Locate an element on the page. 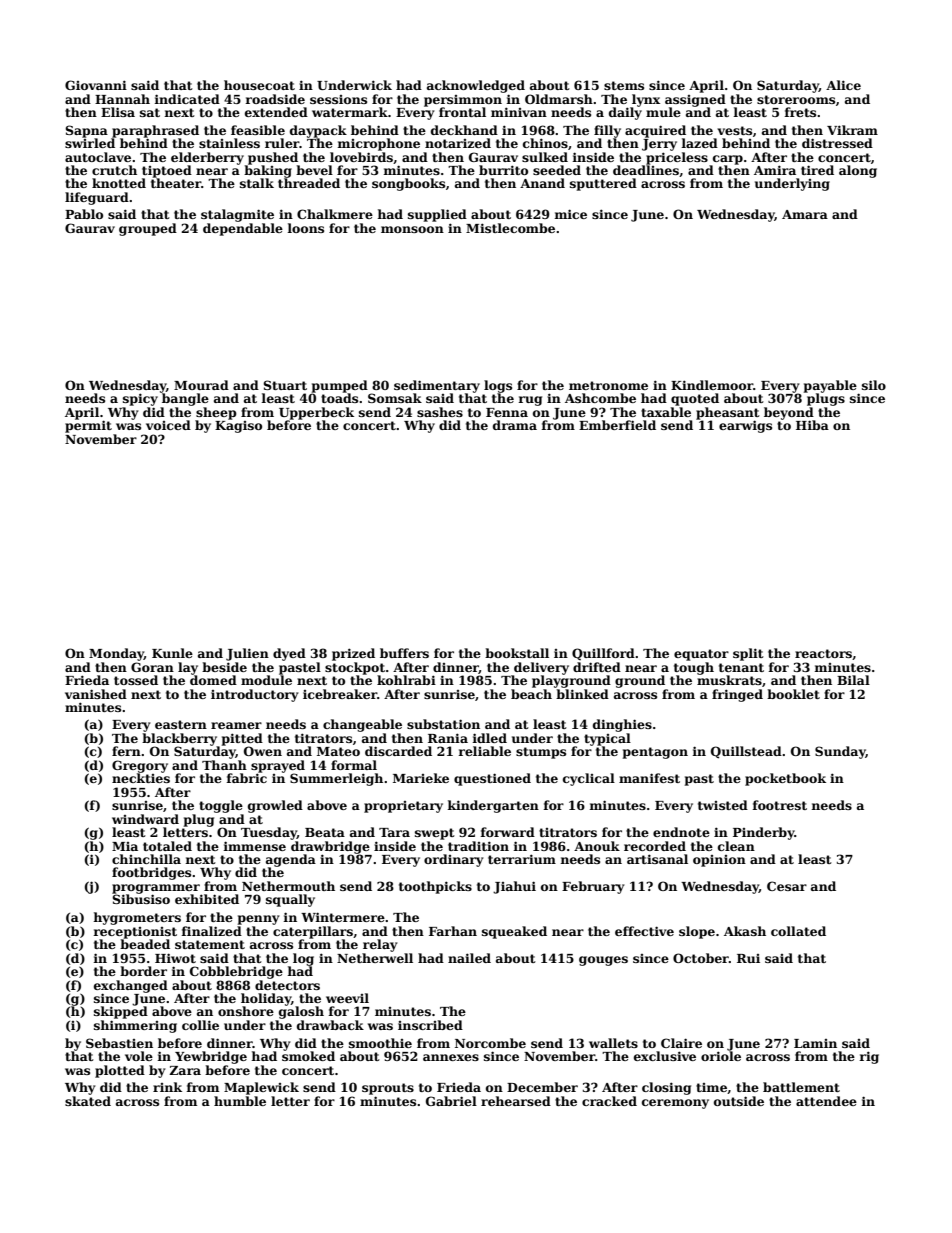 The image size is (952, 1233). Giovanni is located at coordinates (96, 85).
